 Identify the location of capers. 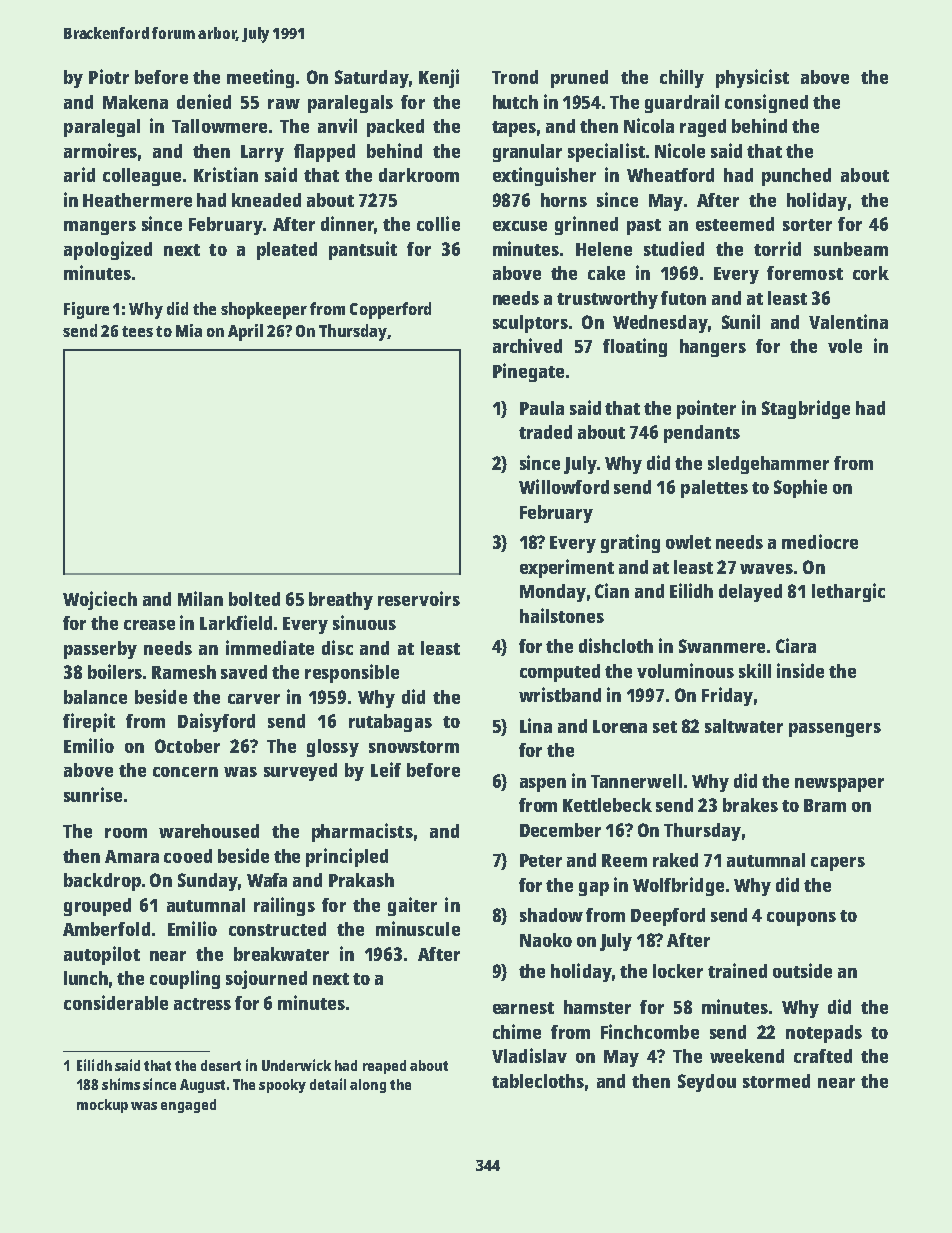
(838, 864).
